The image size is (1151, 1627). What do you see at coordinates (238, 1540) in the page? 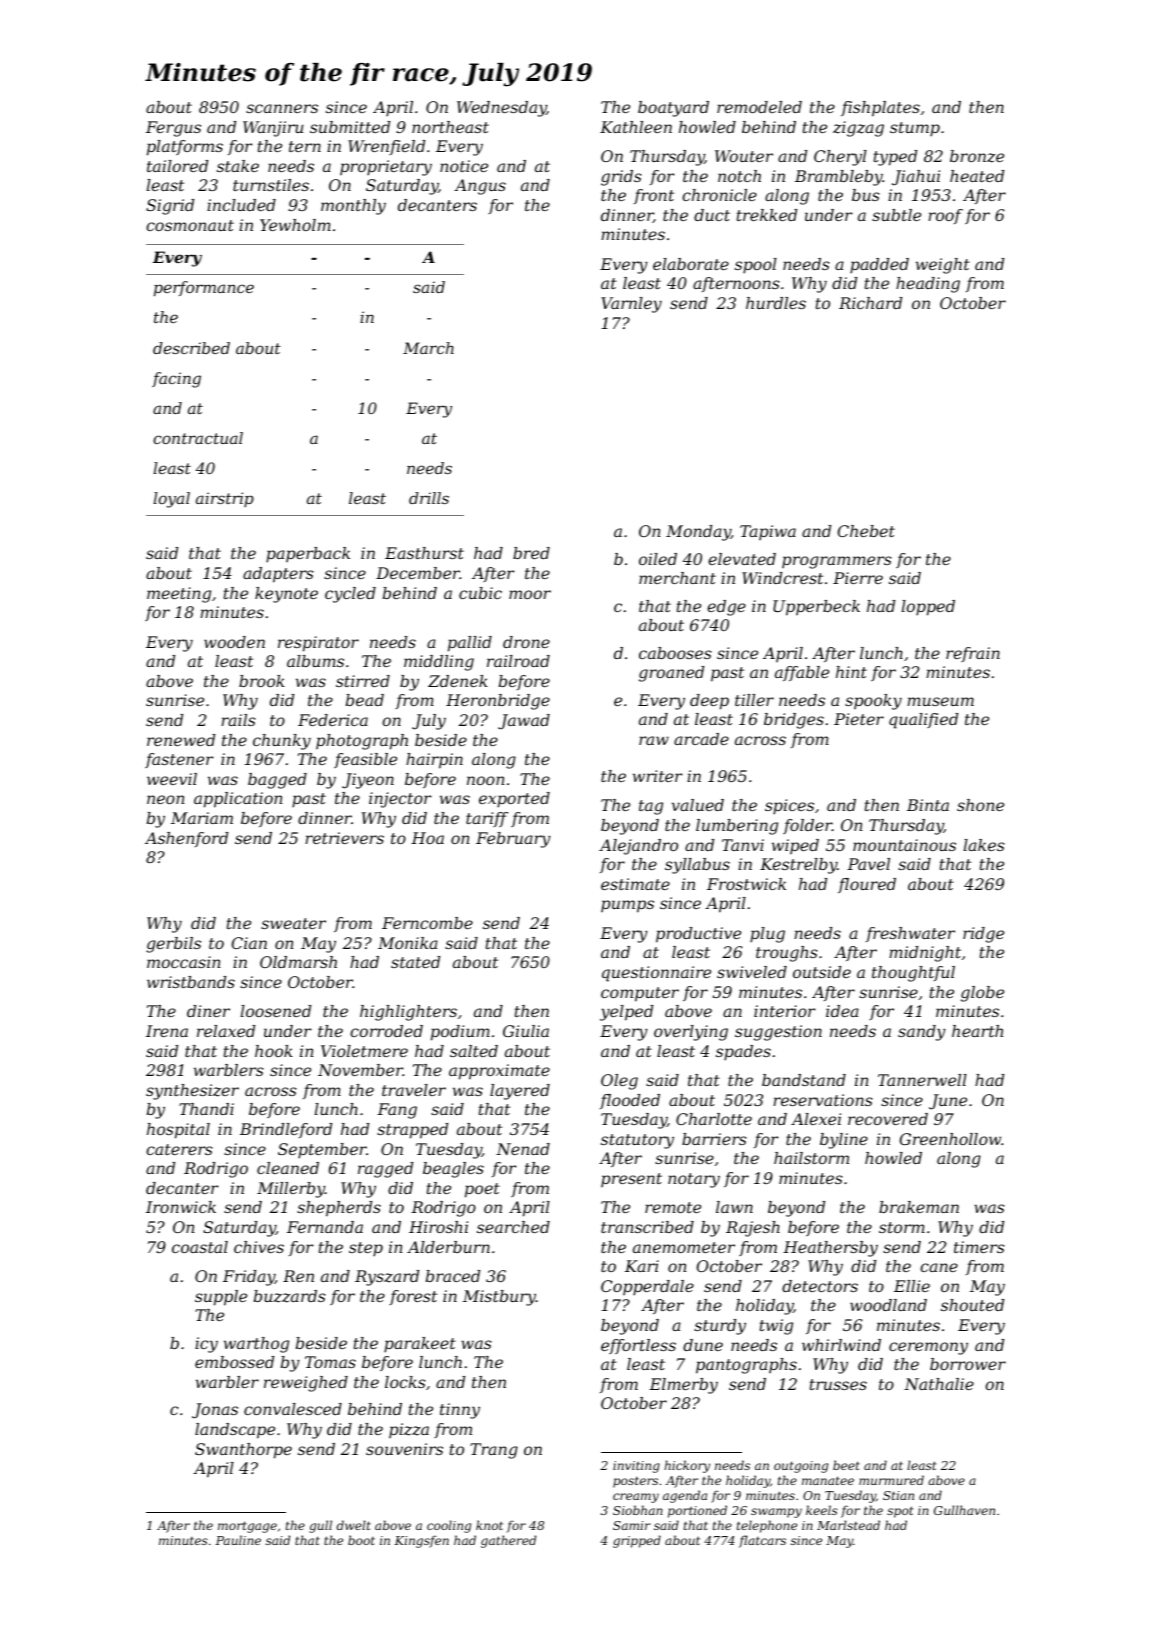
I see `Pauline` at bounding box center [238, 1540].
